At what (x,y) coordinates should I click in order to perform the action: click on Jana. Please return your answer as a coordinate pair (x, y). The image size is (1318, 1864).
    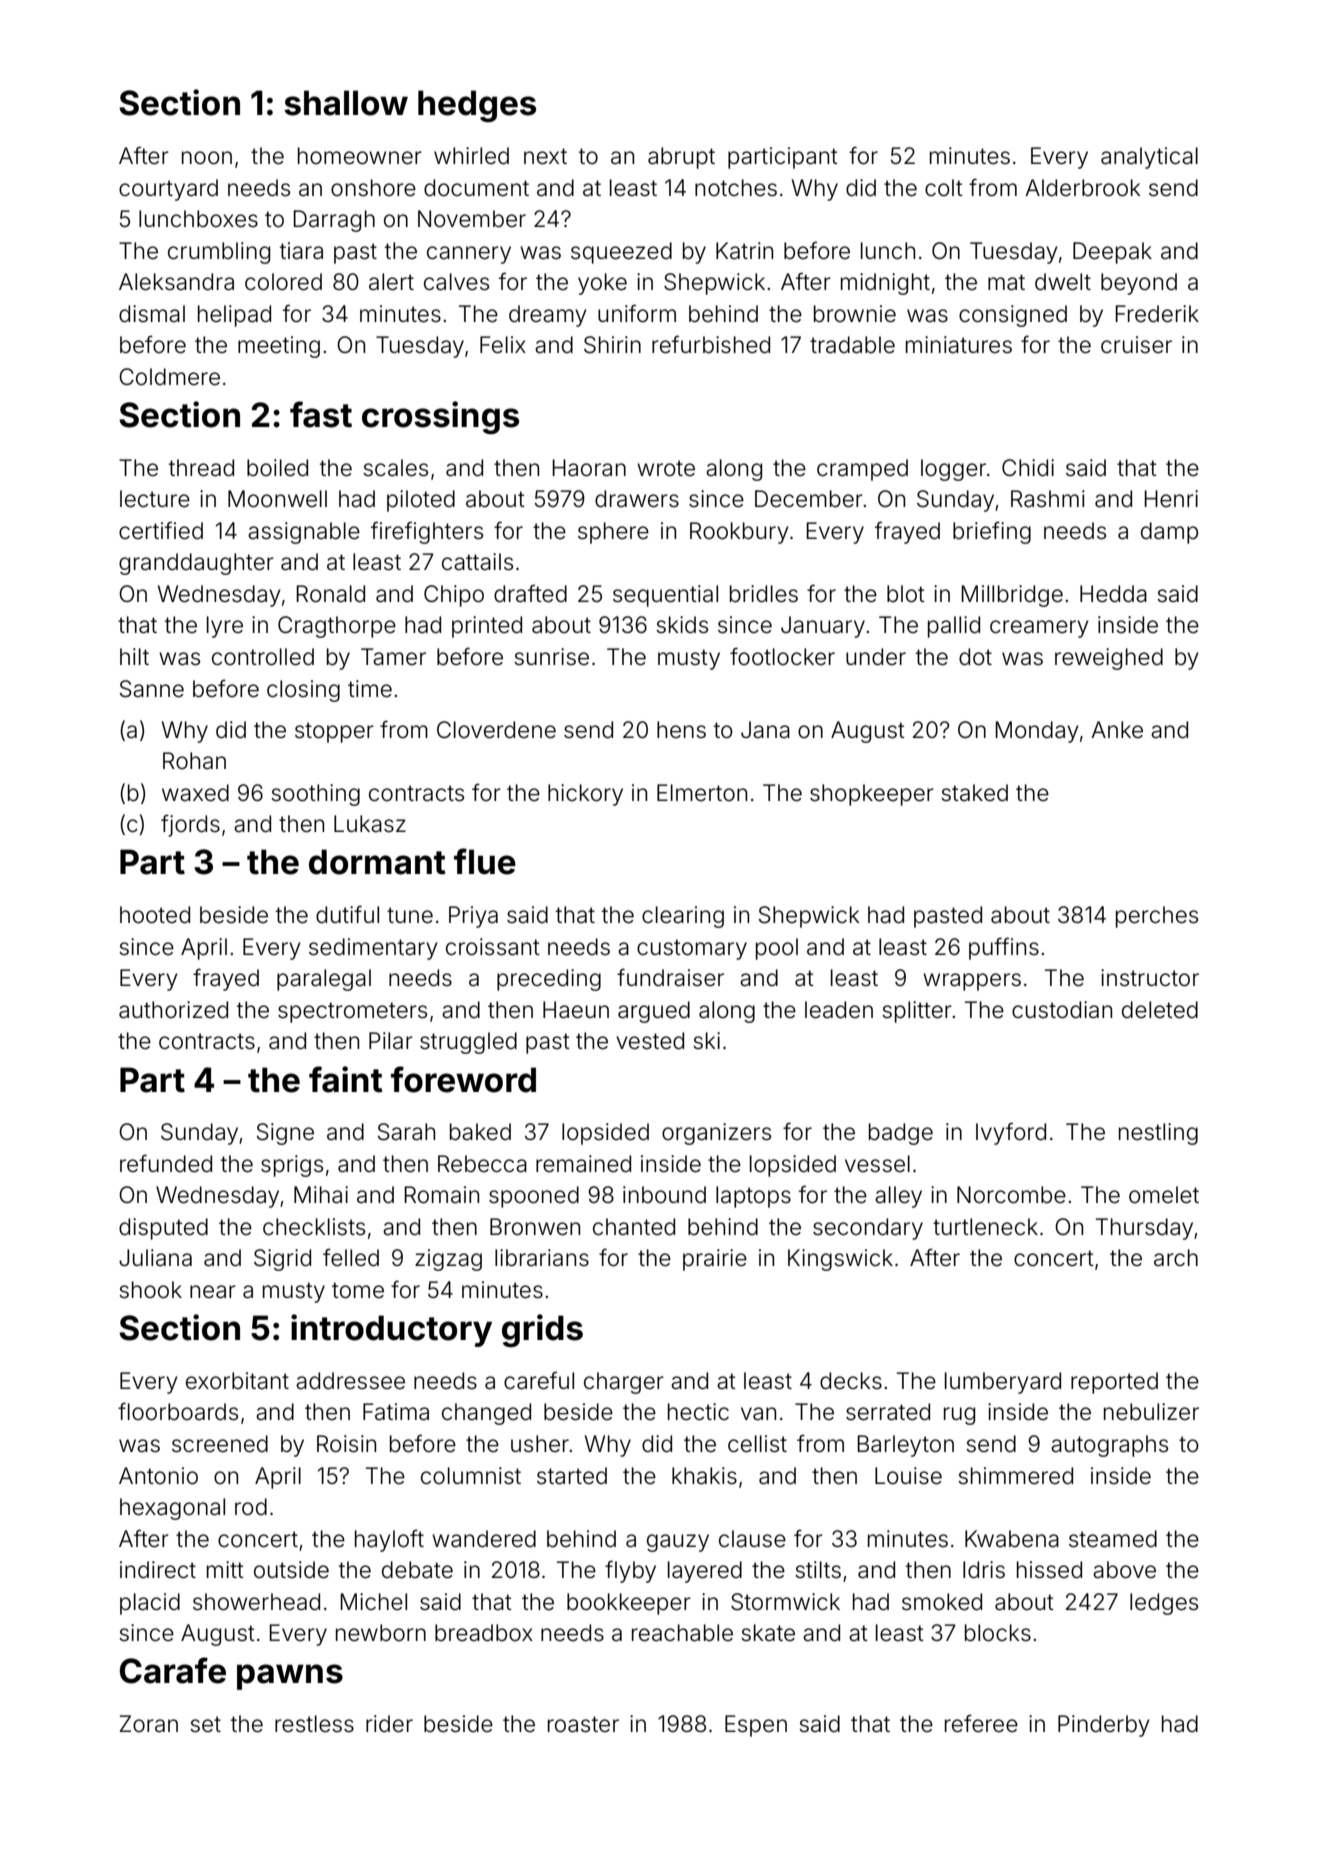
    Looking at the image, I should click on (765, 730).
